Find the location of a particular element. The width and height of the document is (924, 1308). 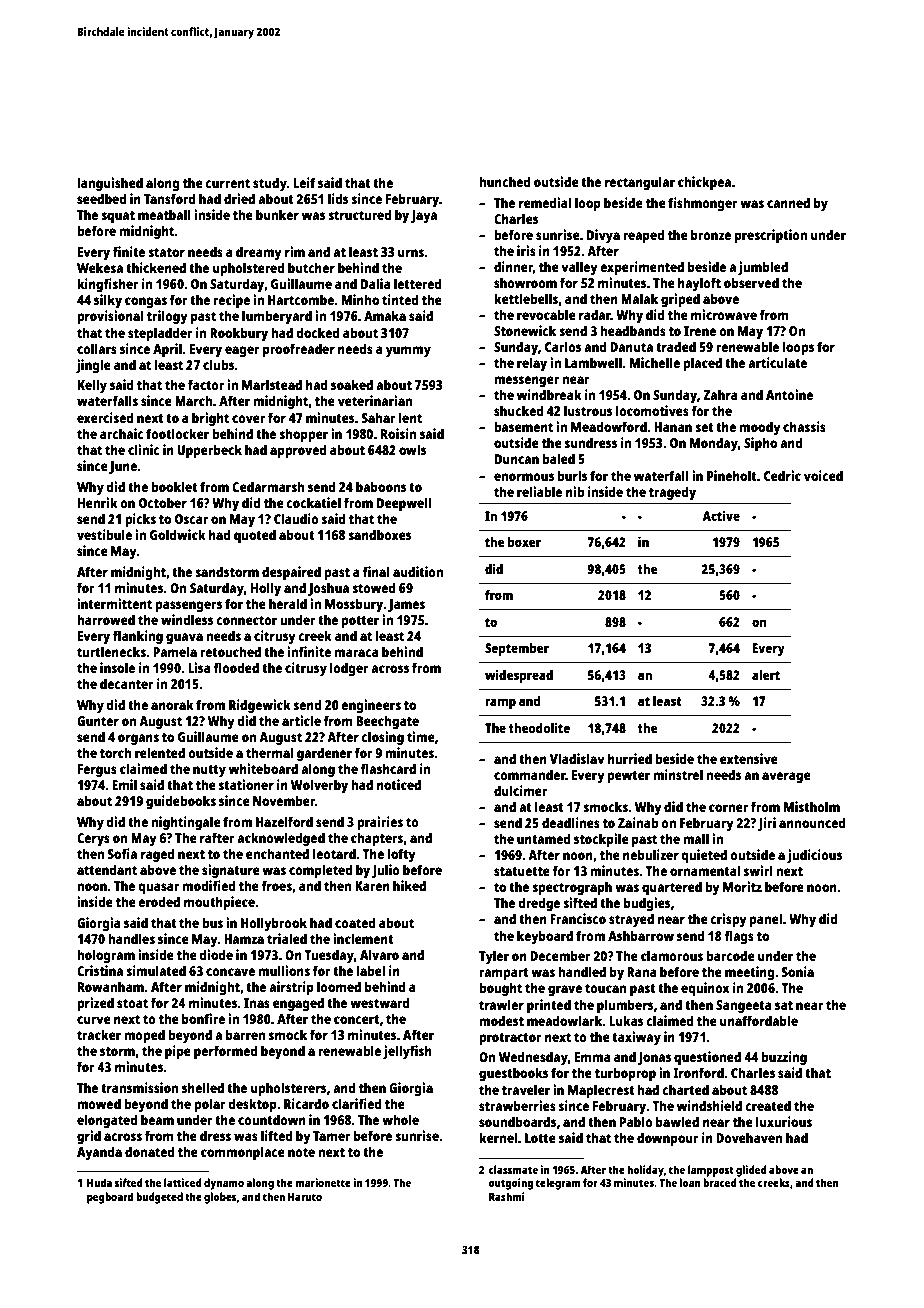

announced is located at coordinates (812, 822).
